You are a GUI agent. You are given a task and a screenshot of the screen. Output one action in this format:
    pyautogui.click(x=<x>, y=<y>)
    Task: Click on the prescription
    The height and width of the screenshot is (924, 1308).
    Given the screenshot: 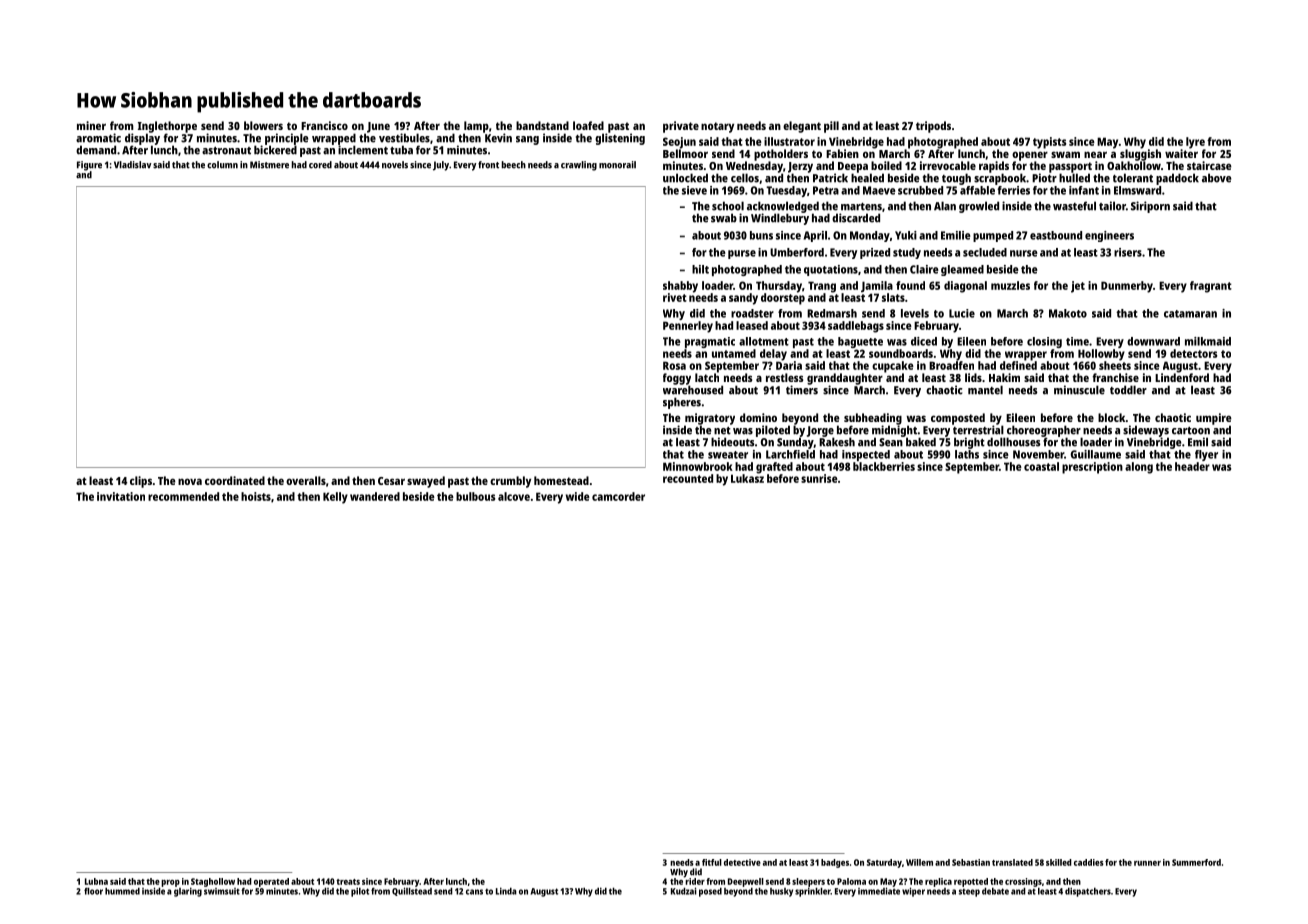 What is the action you would take?
    pyautogui.click(x=1092, y=468)
